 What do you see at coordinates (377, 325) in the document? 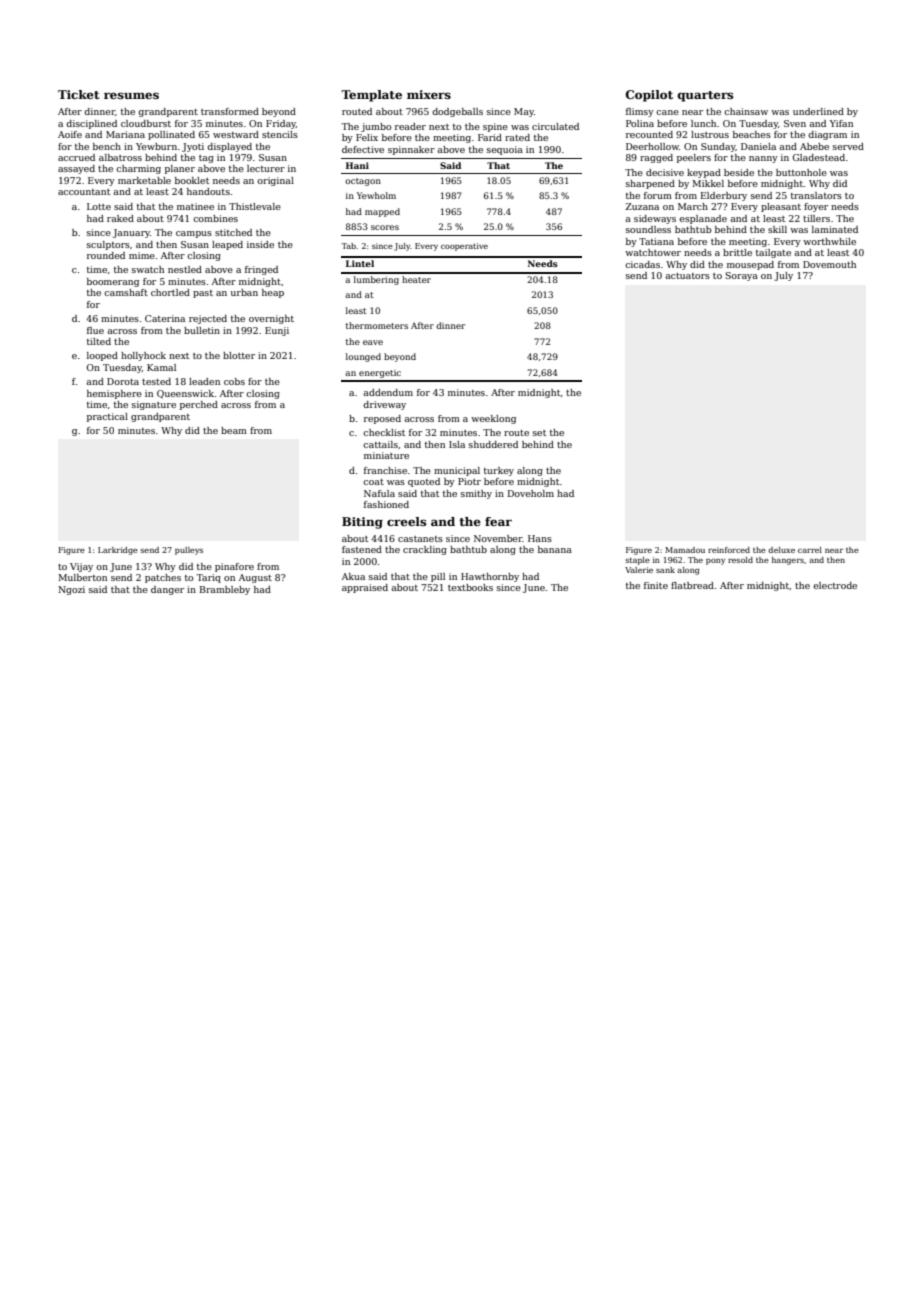
I see `thermometers` at bounding box center [377, 325].
